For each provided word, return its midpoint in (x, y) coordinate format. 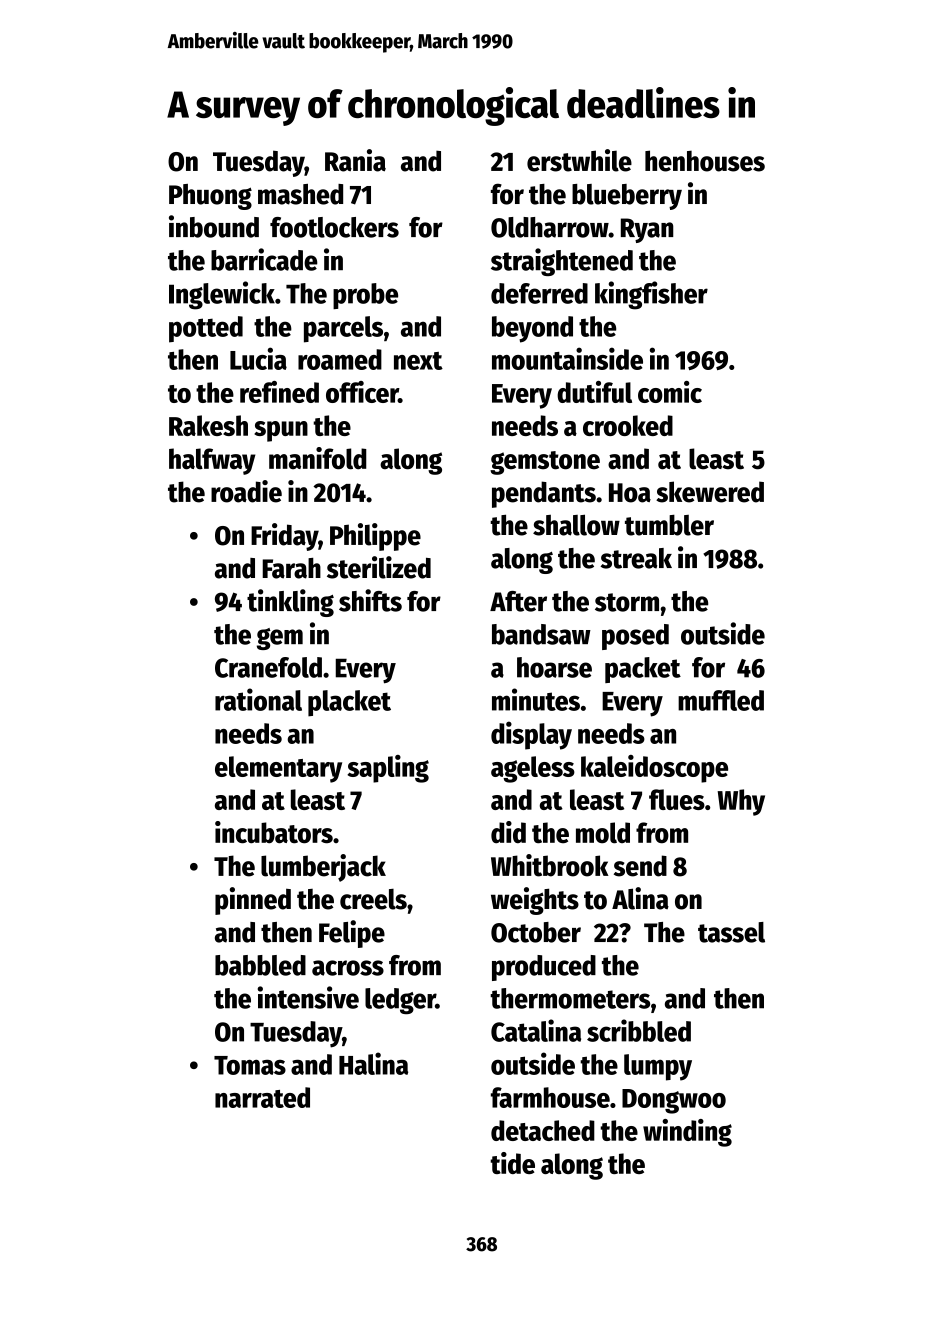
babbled (260, 965)
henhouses (705, 161)
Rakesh (208, 425)
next (418, 361)
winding (687, 1133)
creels (373, 899)
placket (349, 703)
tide (512, 1163)
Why (741, 802)
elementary (278, 769)
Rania (355, 160)
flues (677, 799)
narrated (262, 1097)
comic (670, 392)
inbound (214, 226)
